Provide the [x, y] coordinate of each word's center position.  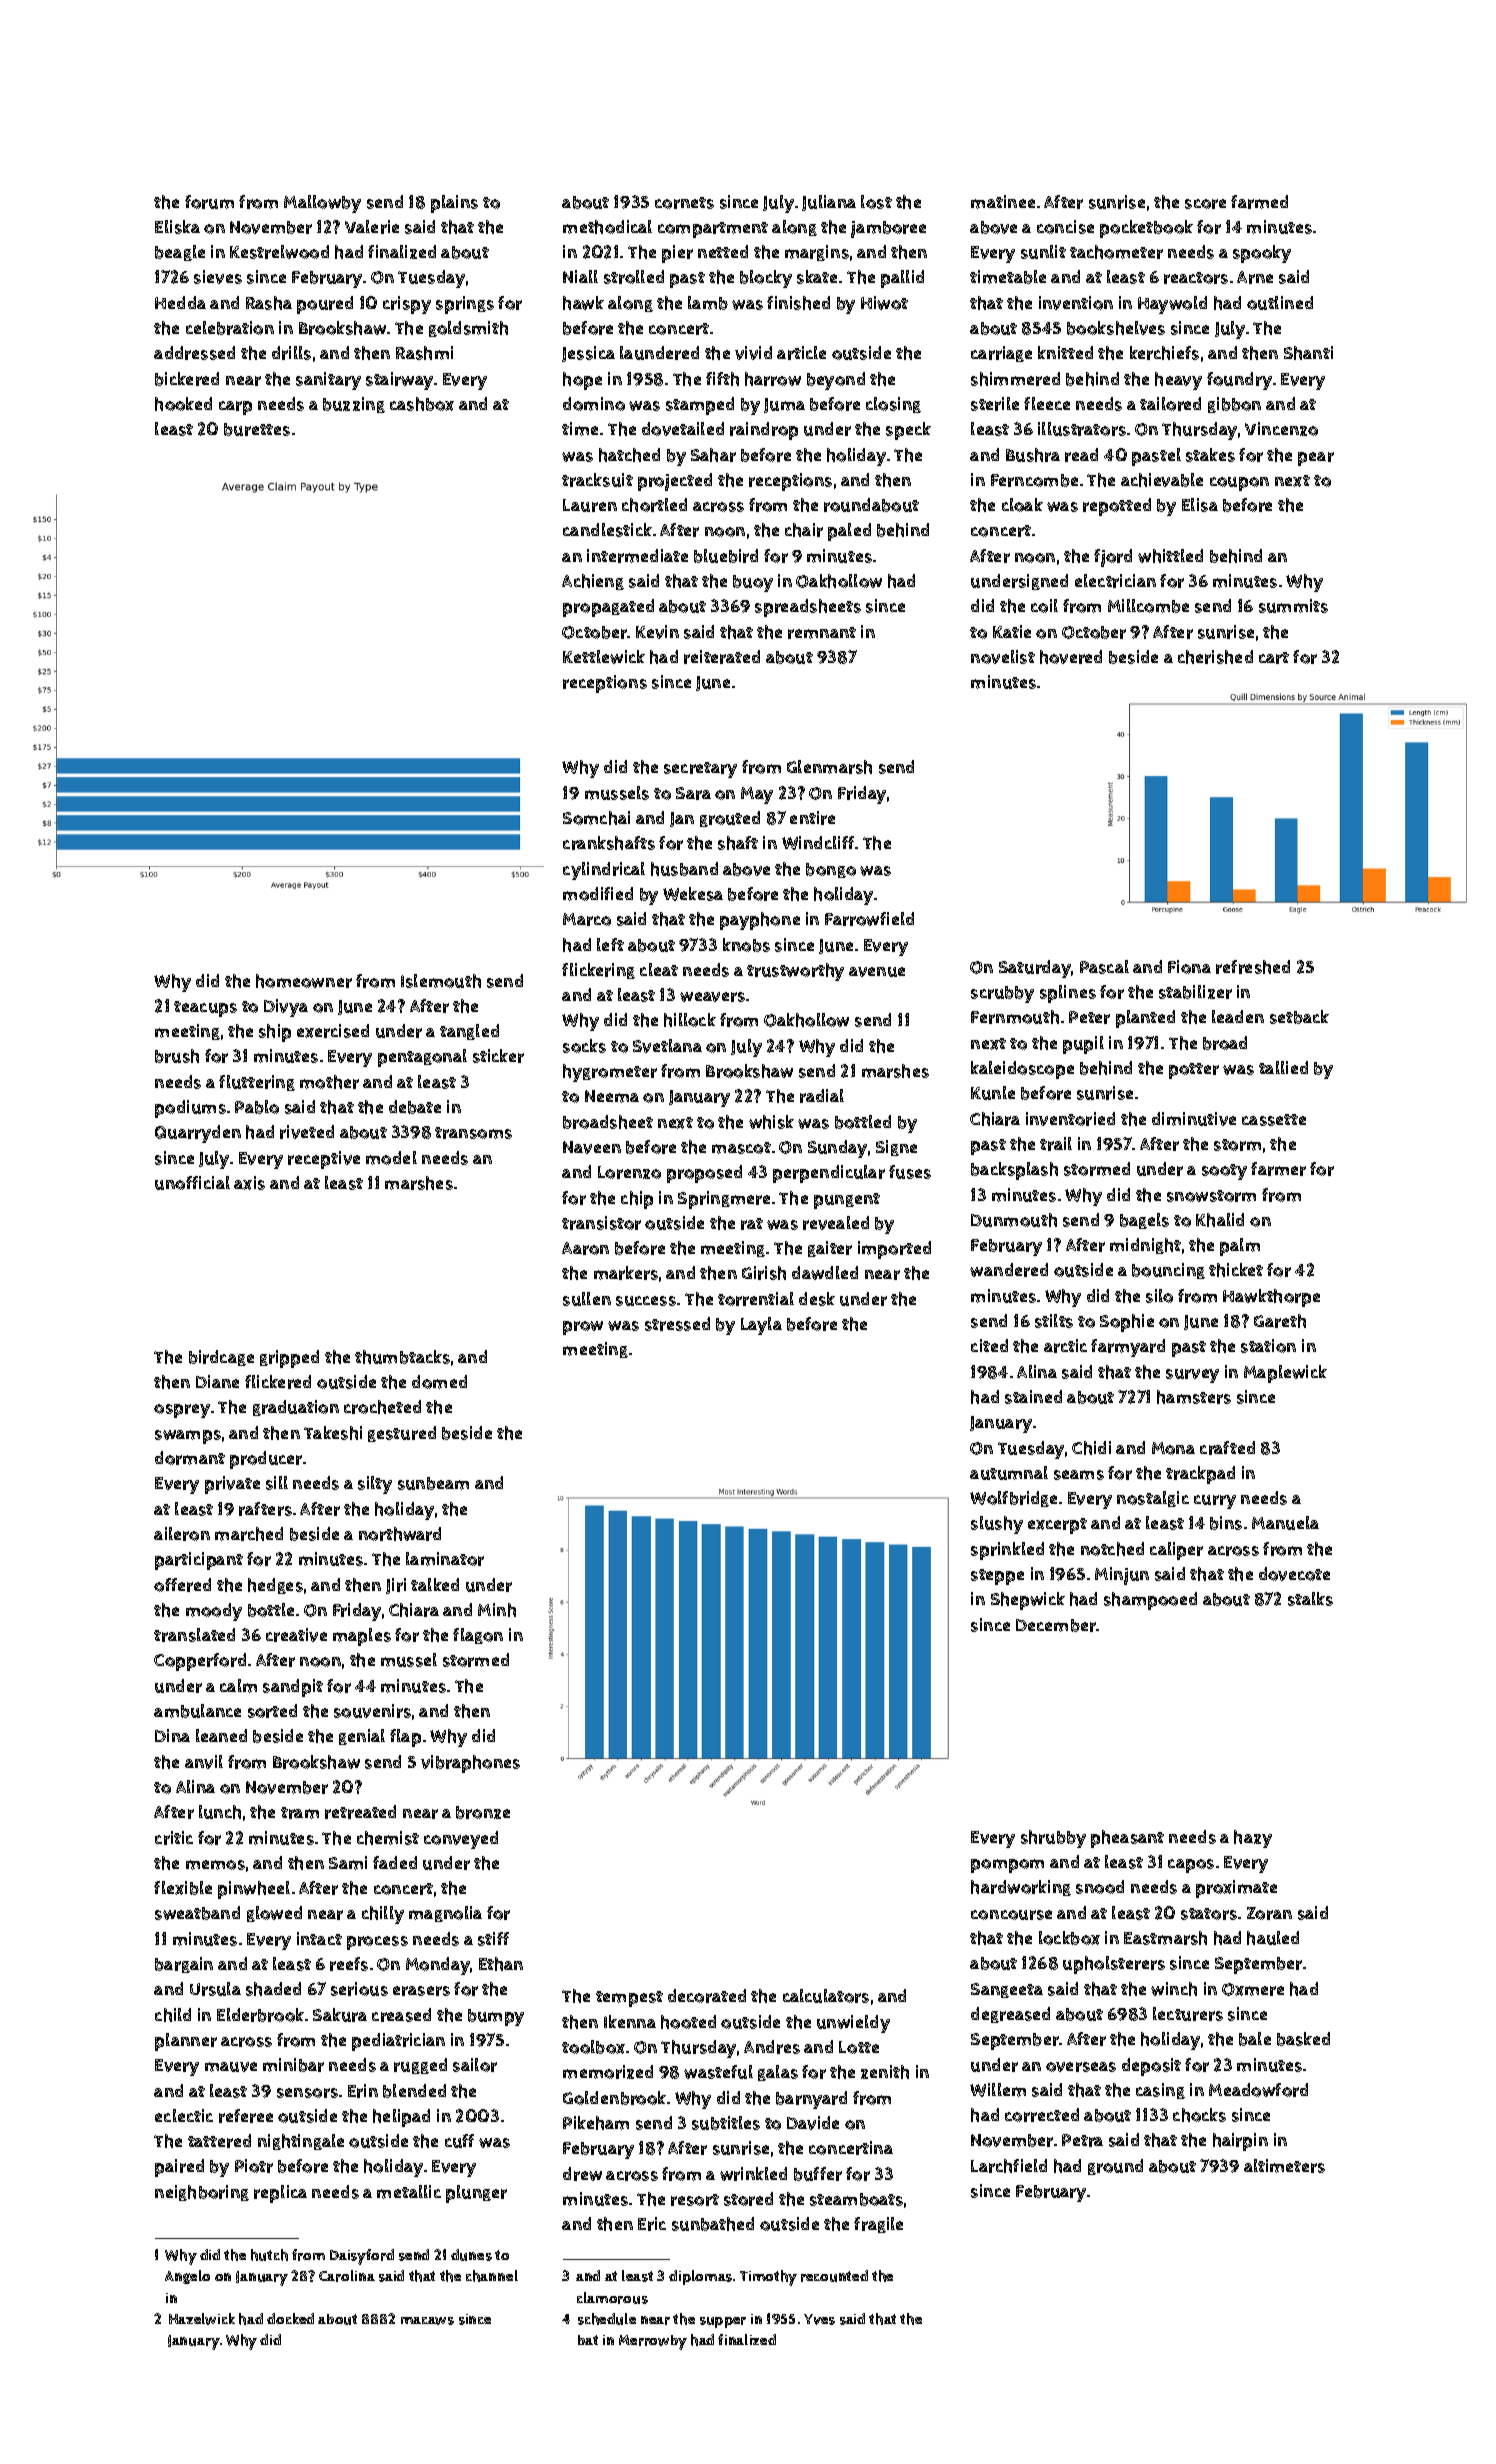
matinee [1003, 202]
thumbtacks [402, 1357]
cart [1274, 658]
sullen [587, 1299]
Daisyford [362, 2257]
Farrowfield [869, 919]
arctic [1065, 1346]
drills [291, 353]
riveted [307, 1132]
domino [594, 404]
